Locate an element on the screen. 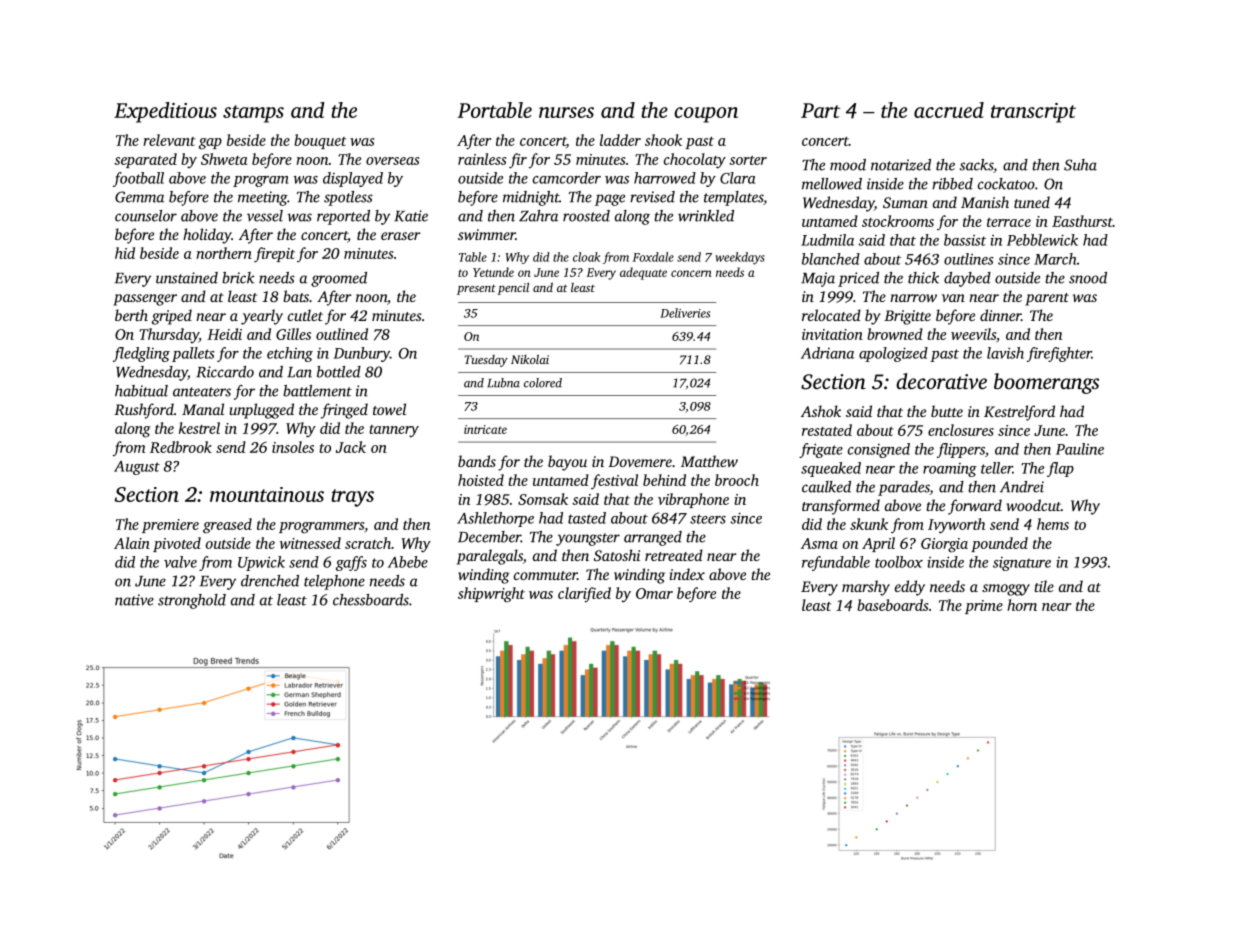  bassist is located at coordinates (965, 240).
